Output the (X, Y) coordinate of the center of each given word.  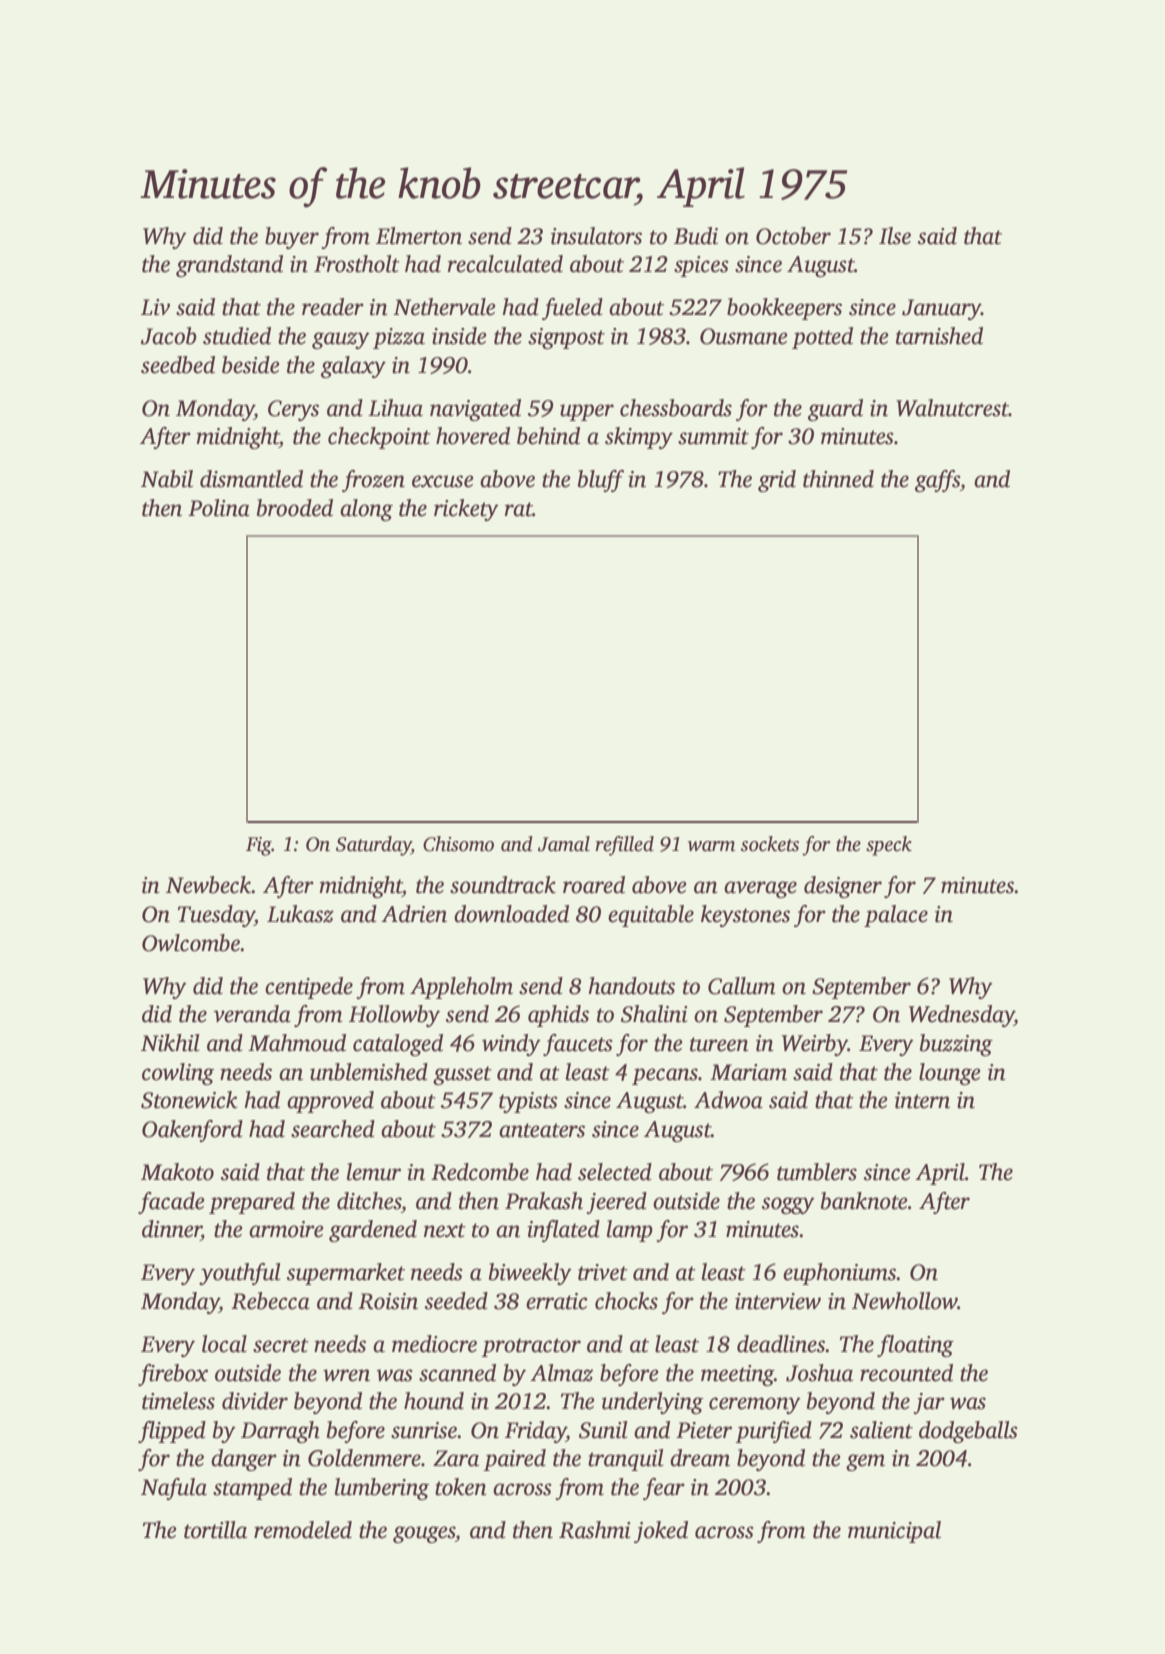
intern (922, 1100)
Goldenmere (364, 1458)
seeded (456, 1301)
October (793, 236)
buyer (292, 238)
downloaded (511, 914)
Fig (259, 846)
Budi (696, 236)
